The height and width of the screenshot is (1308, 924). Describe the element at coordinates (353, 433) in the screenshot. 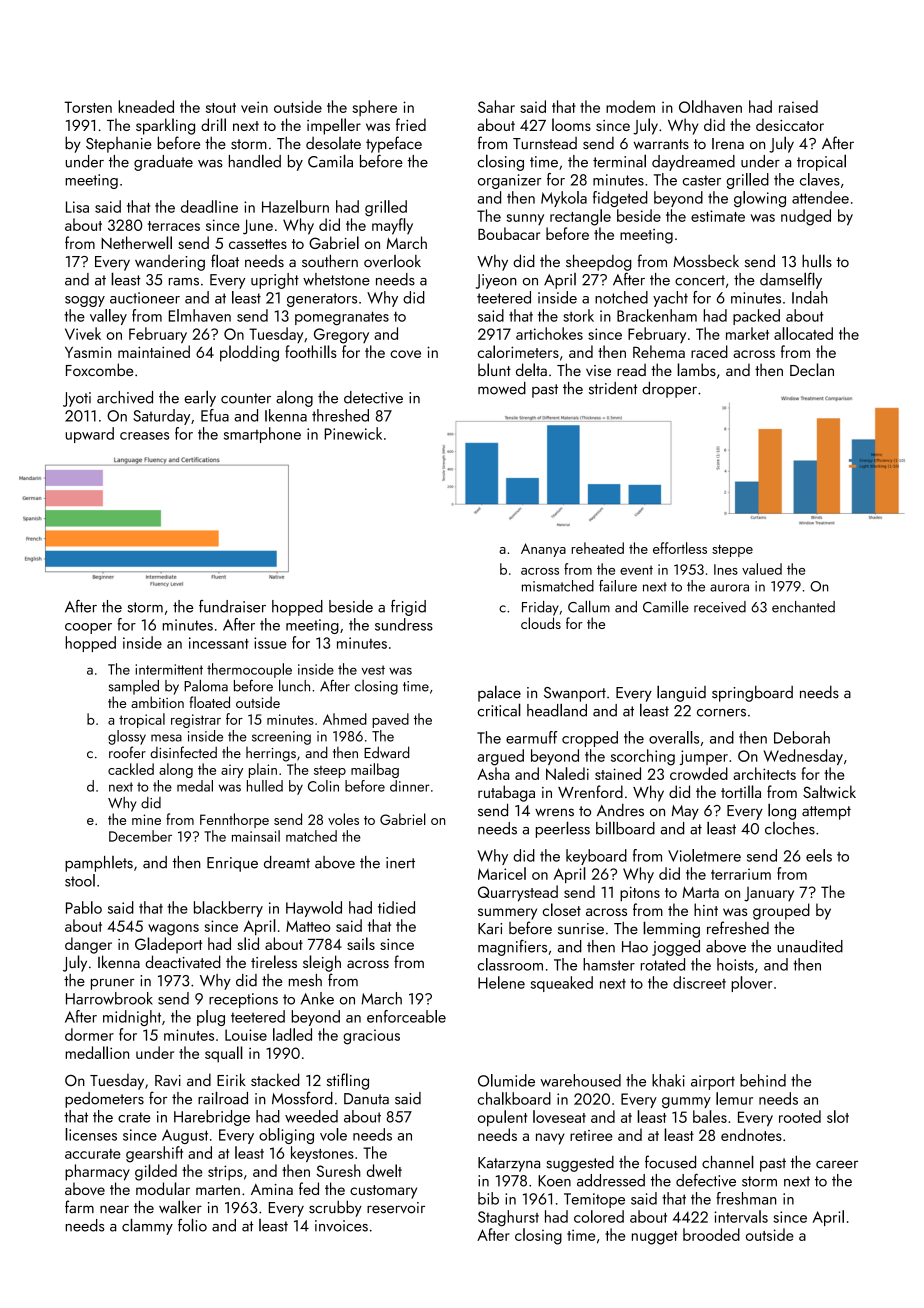

I see `Pinewick` at that location.
